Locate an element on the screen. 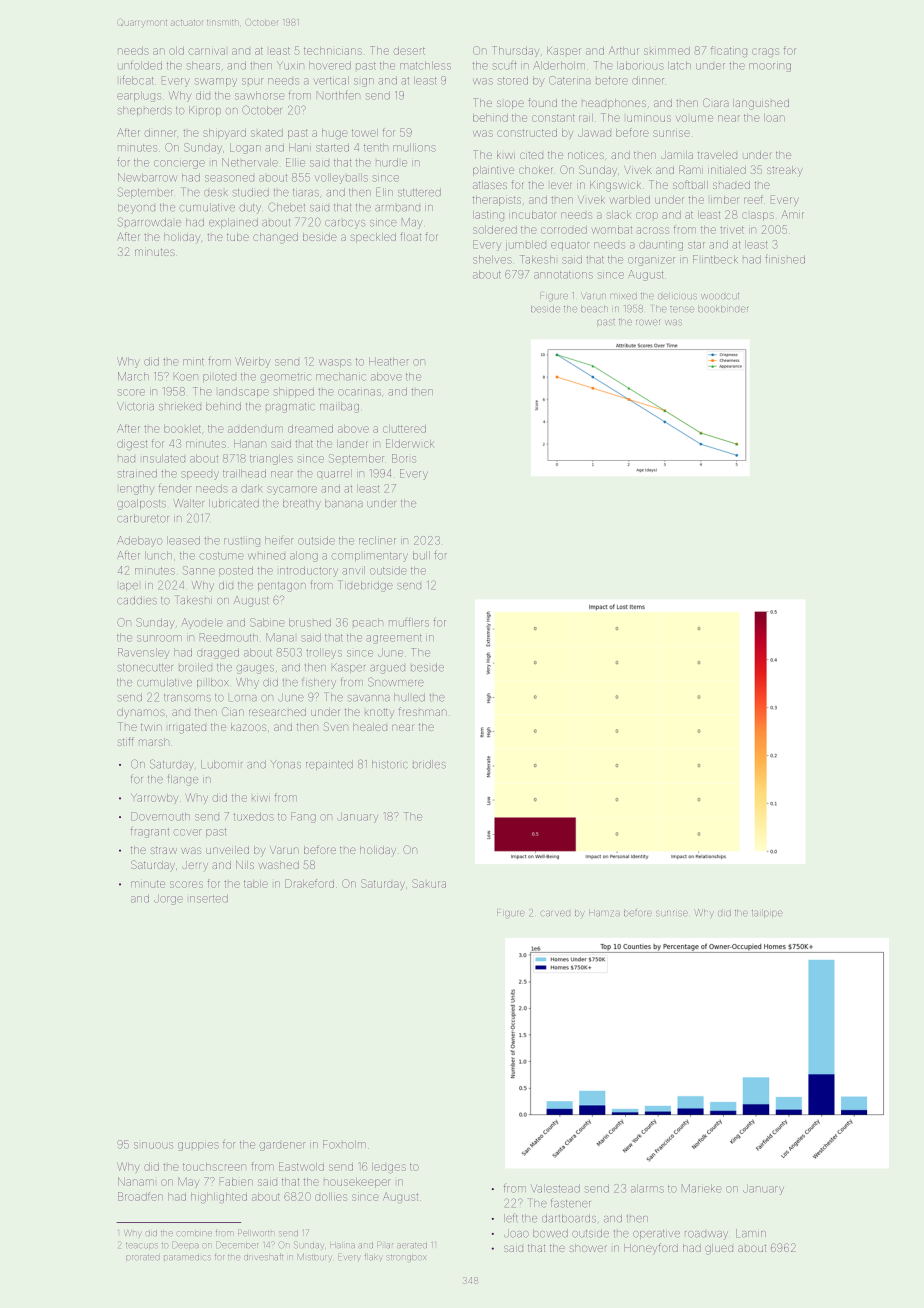 The height and width of the screenshot is (1308, 924). explained is located at coordinates (233, 223).
